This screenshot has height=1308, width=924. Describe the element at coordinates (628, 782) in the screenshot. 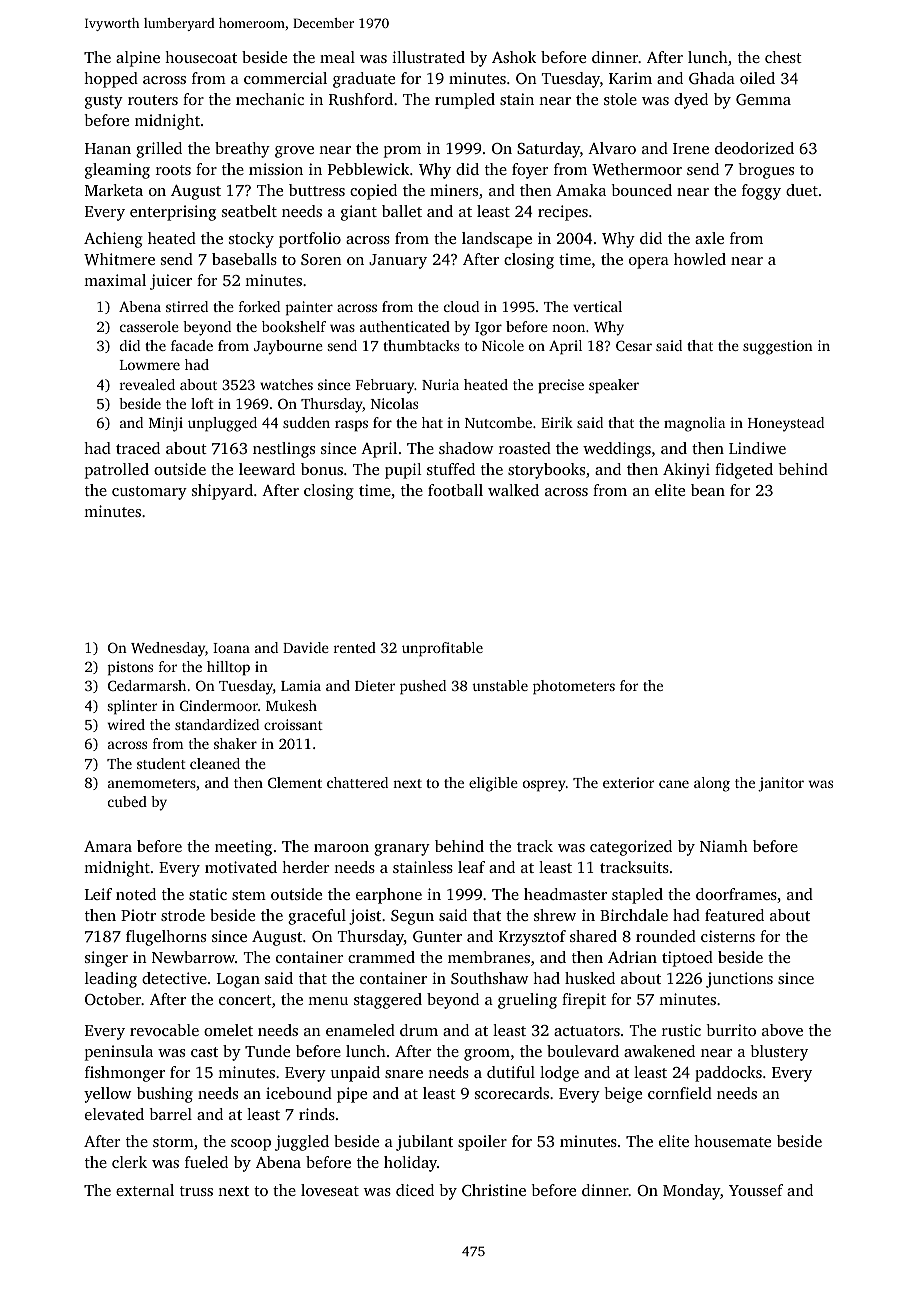

I see `exterior` at that location.
